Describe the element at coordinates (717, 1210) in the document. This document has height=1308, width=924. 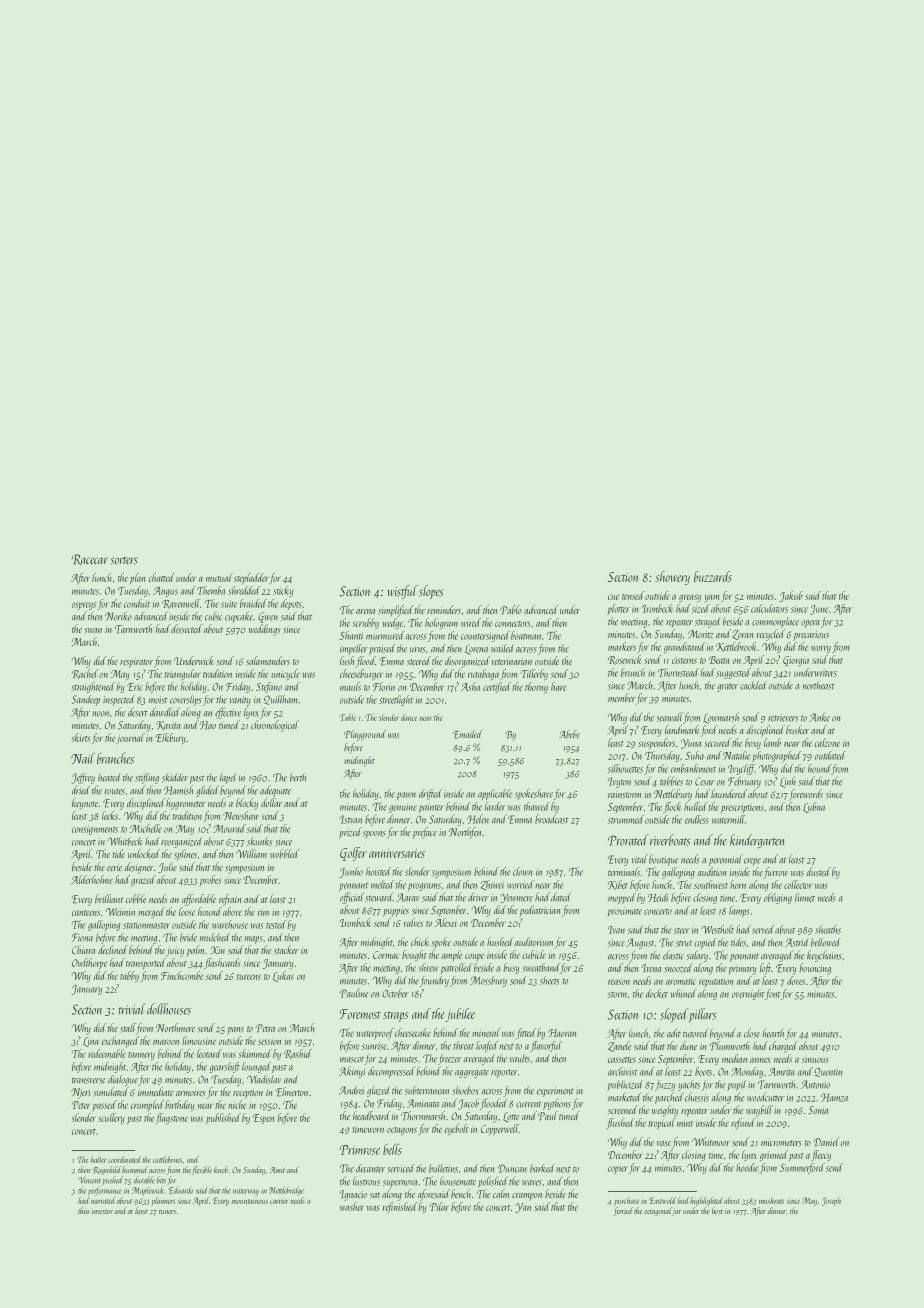
I see `host` at that location.
